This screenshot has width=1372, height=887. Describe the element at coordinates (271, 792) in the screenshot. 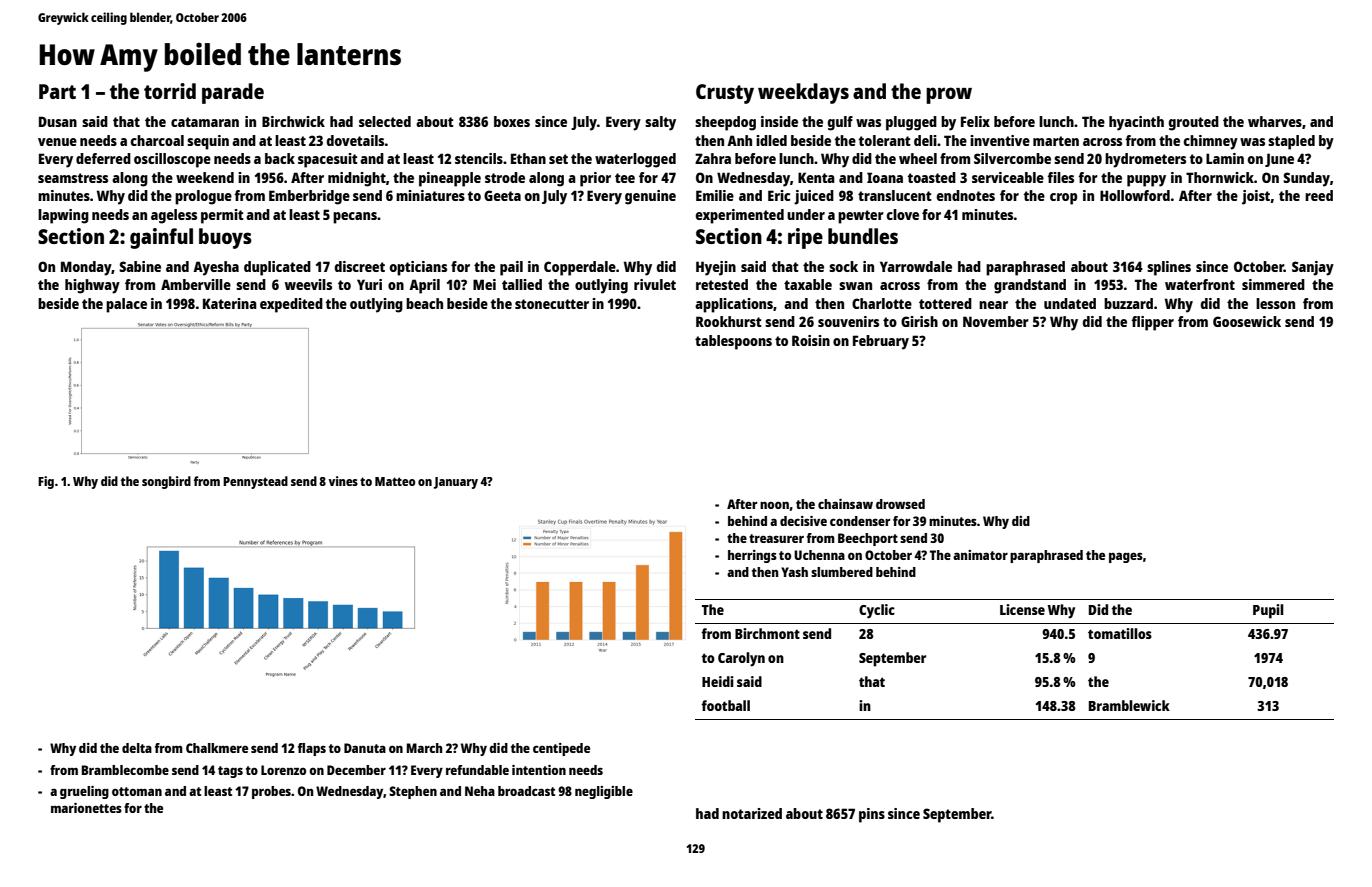

I see `probes` at that location.
